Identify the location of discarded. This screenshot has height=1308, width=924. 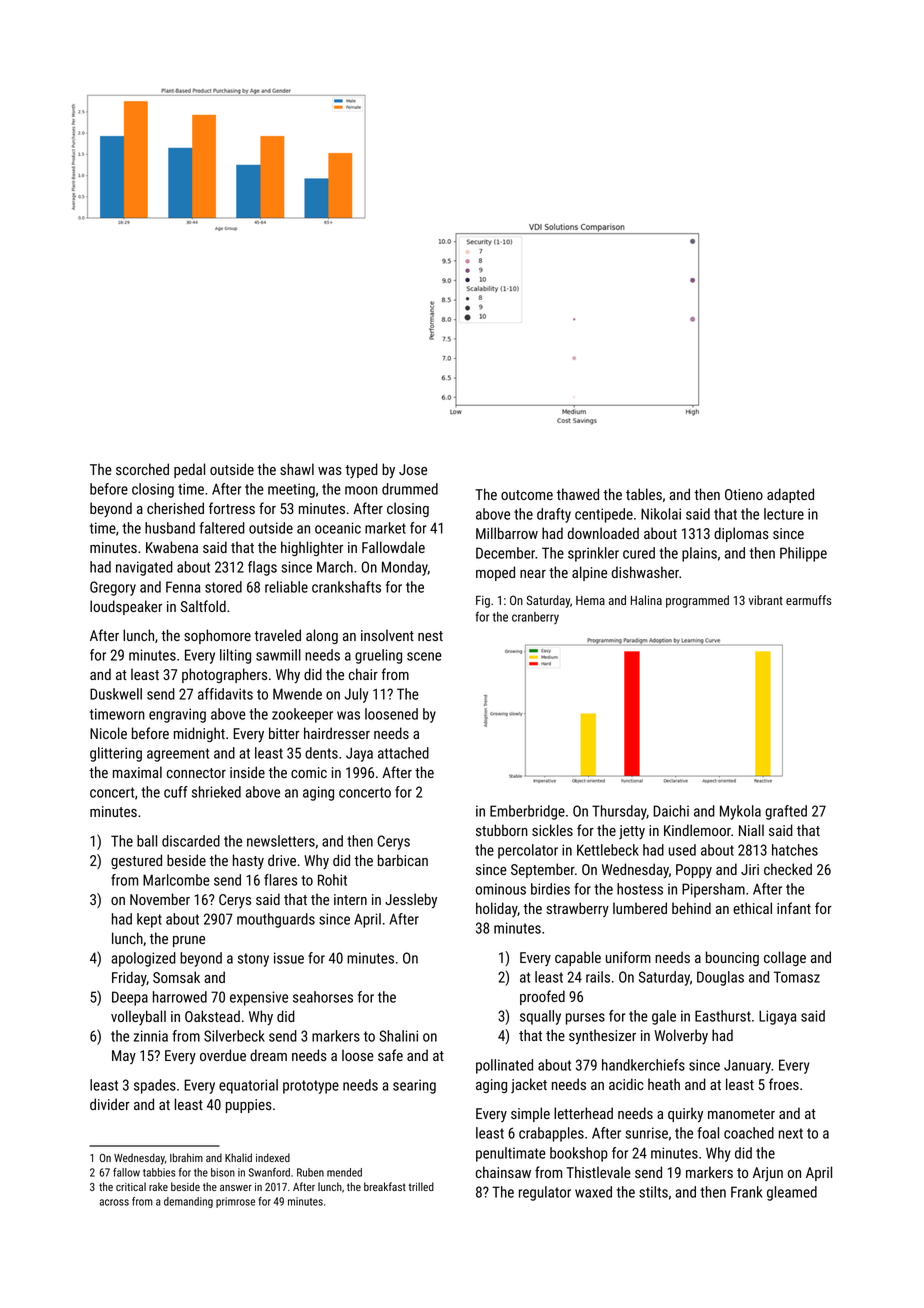
(191, 841).
